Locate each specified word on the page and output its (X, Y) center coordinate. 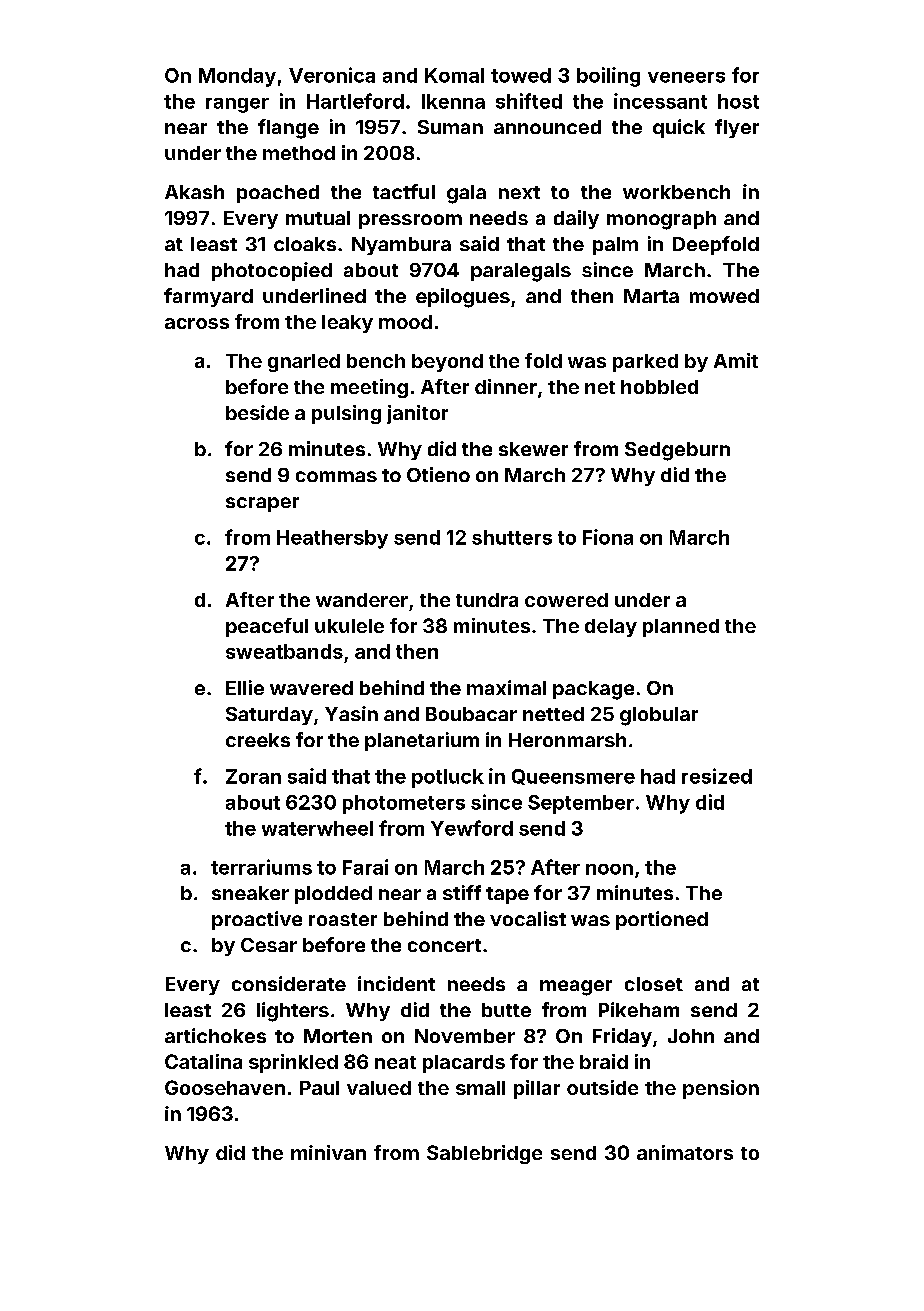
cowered (566, 600)
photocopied (272, 271)
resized (717, 776)
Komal (454, 75)
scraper (262, 504)
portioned (662, 920)
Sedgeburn (677, 451)
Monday (237, 77)
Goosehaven (225, 1087)
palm (615, 246)
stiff (462, 892)
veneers (686, 77)
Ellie (245, 687)
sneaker (250, 893)
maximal (506, 687)
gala (466, 194)
